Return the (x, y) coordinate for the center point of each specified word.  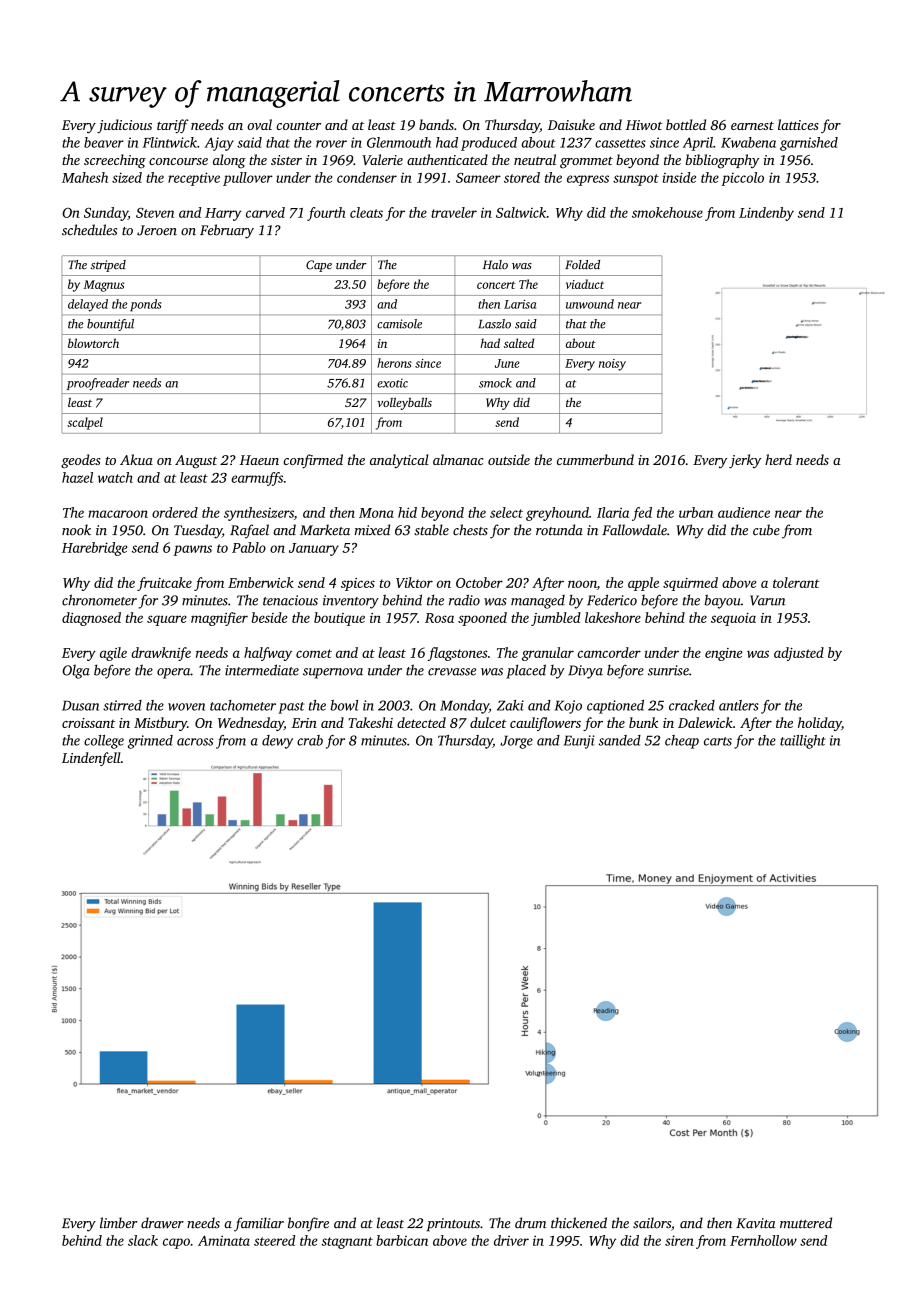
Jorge (516, 742)
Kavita (755, 1223)
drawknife (161, 654)
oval (259, 124)
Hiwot (644, 125)
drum (530, 1223)
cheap (682, 742)
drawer (162, 1223)
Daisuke (571, 124)
